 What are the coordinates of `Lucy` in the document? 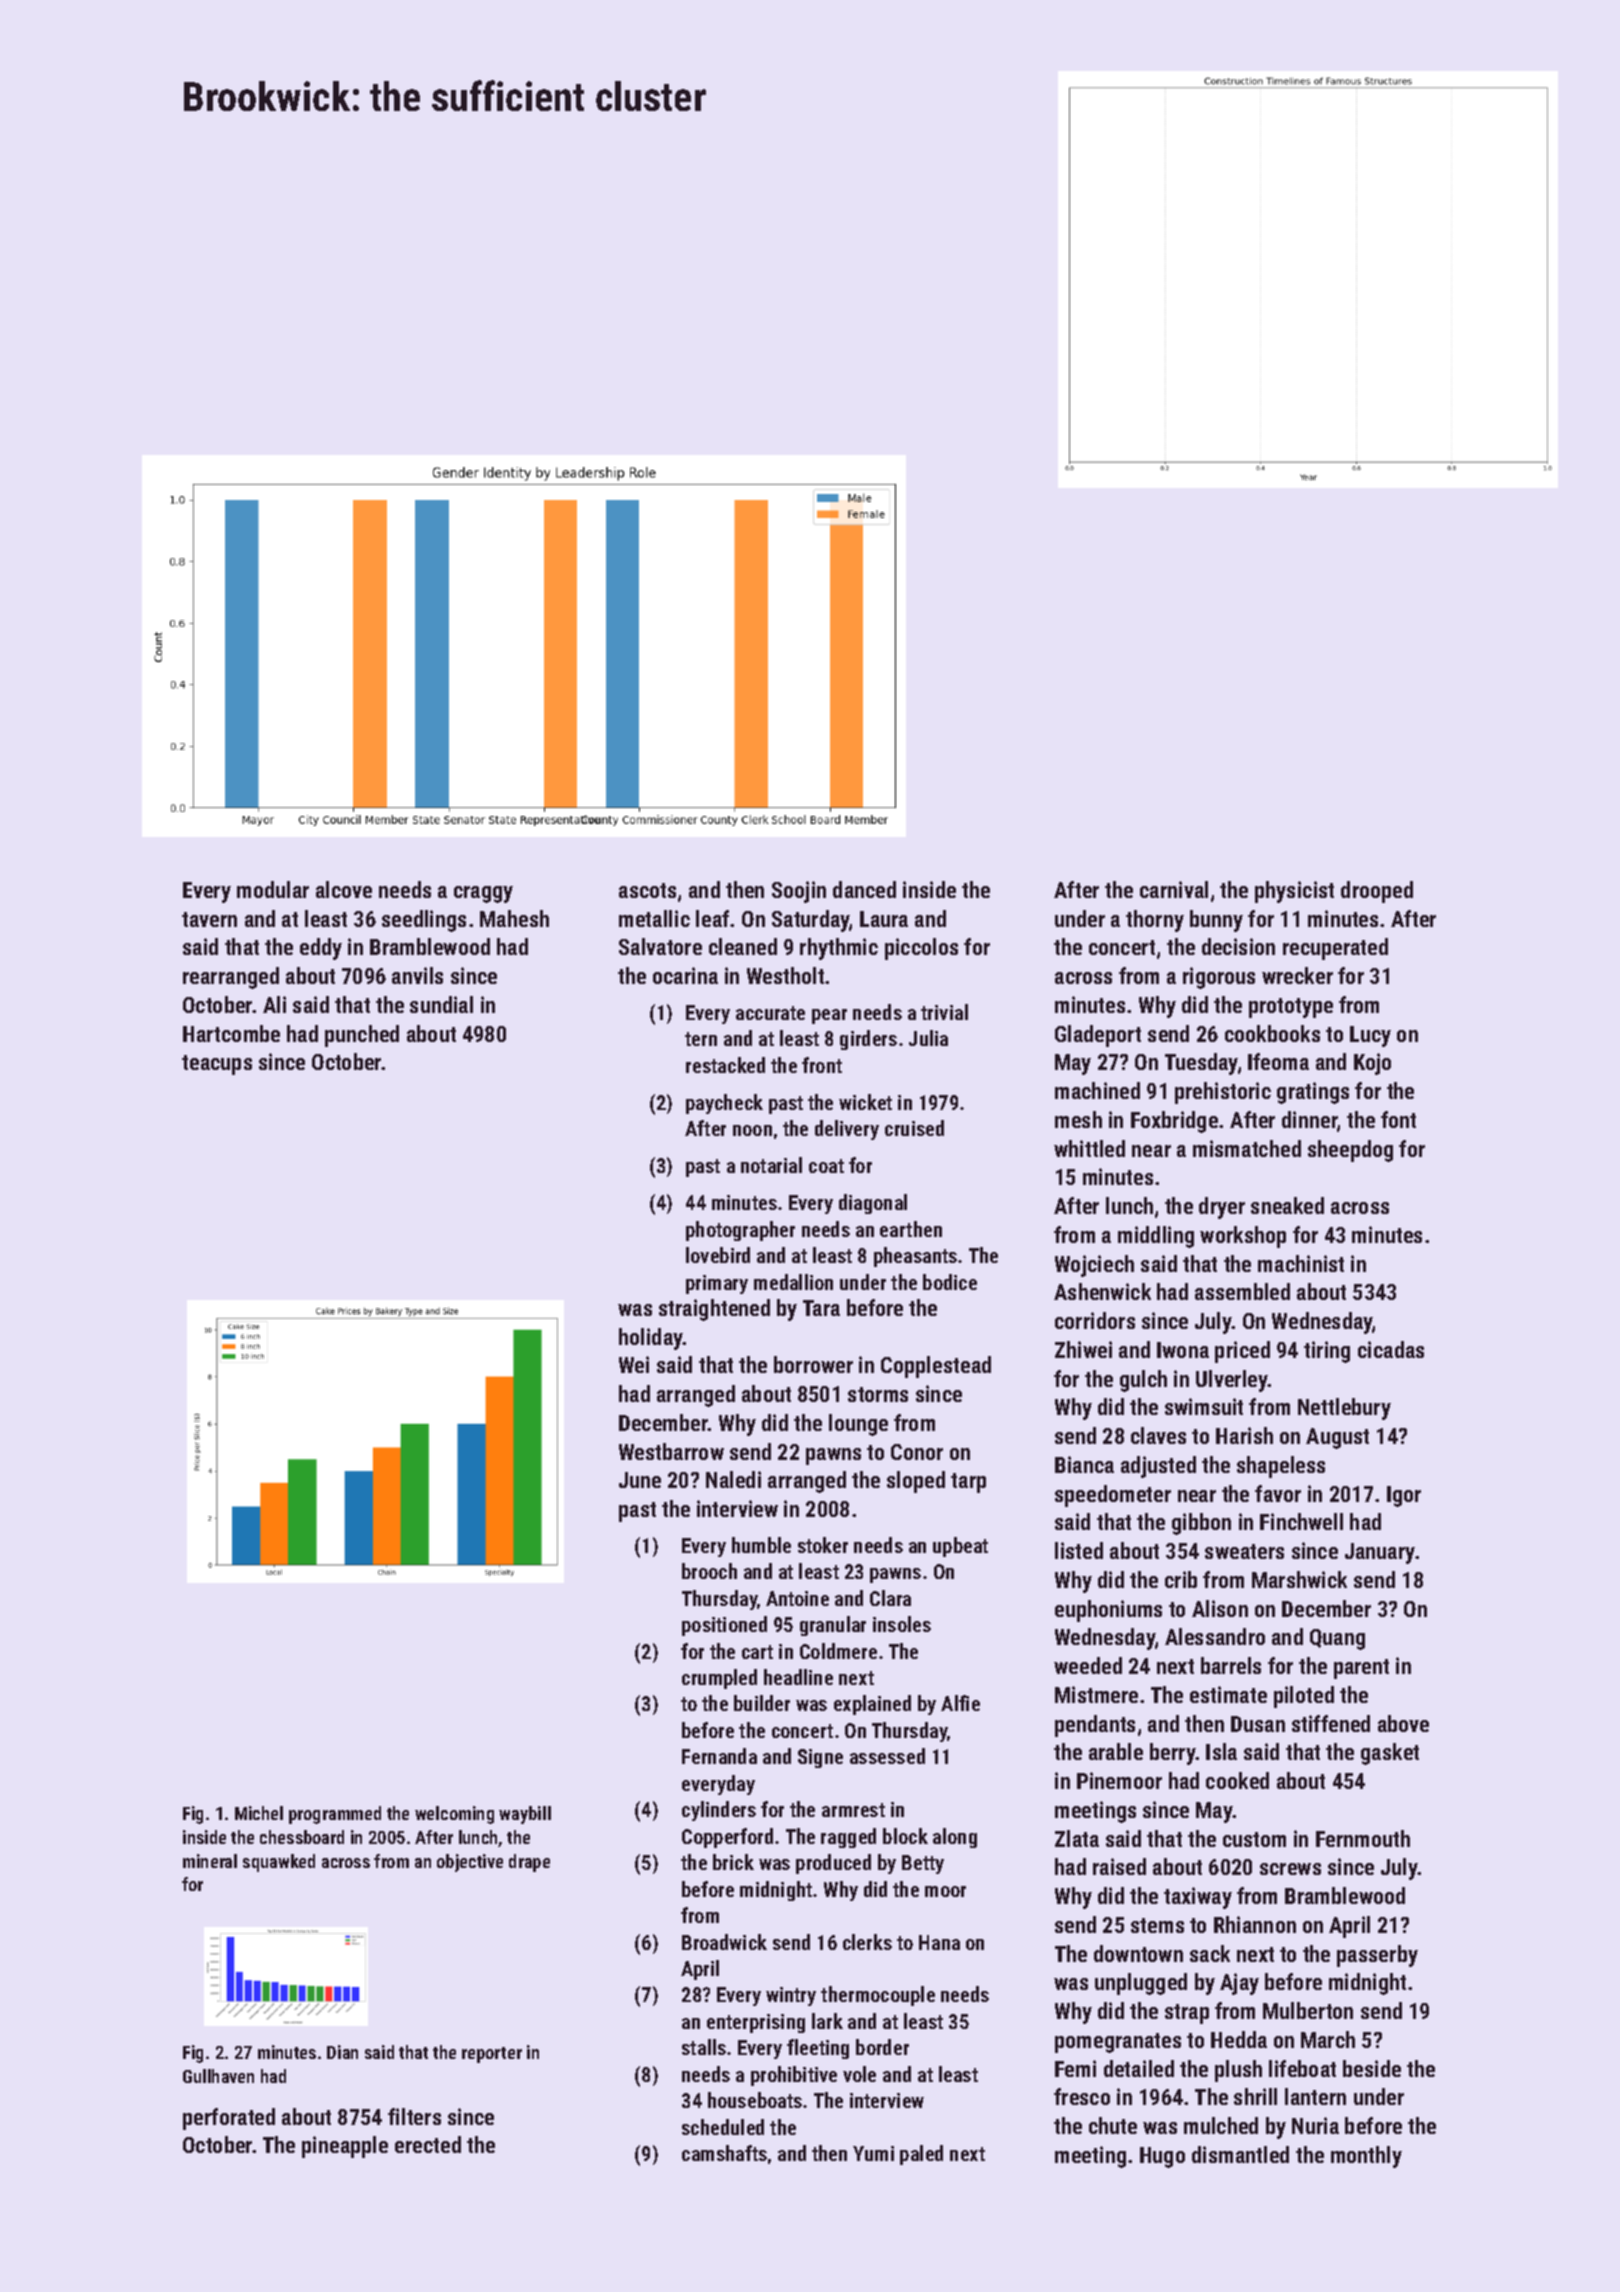 It's located at (1370, 1036).
